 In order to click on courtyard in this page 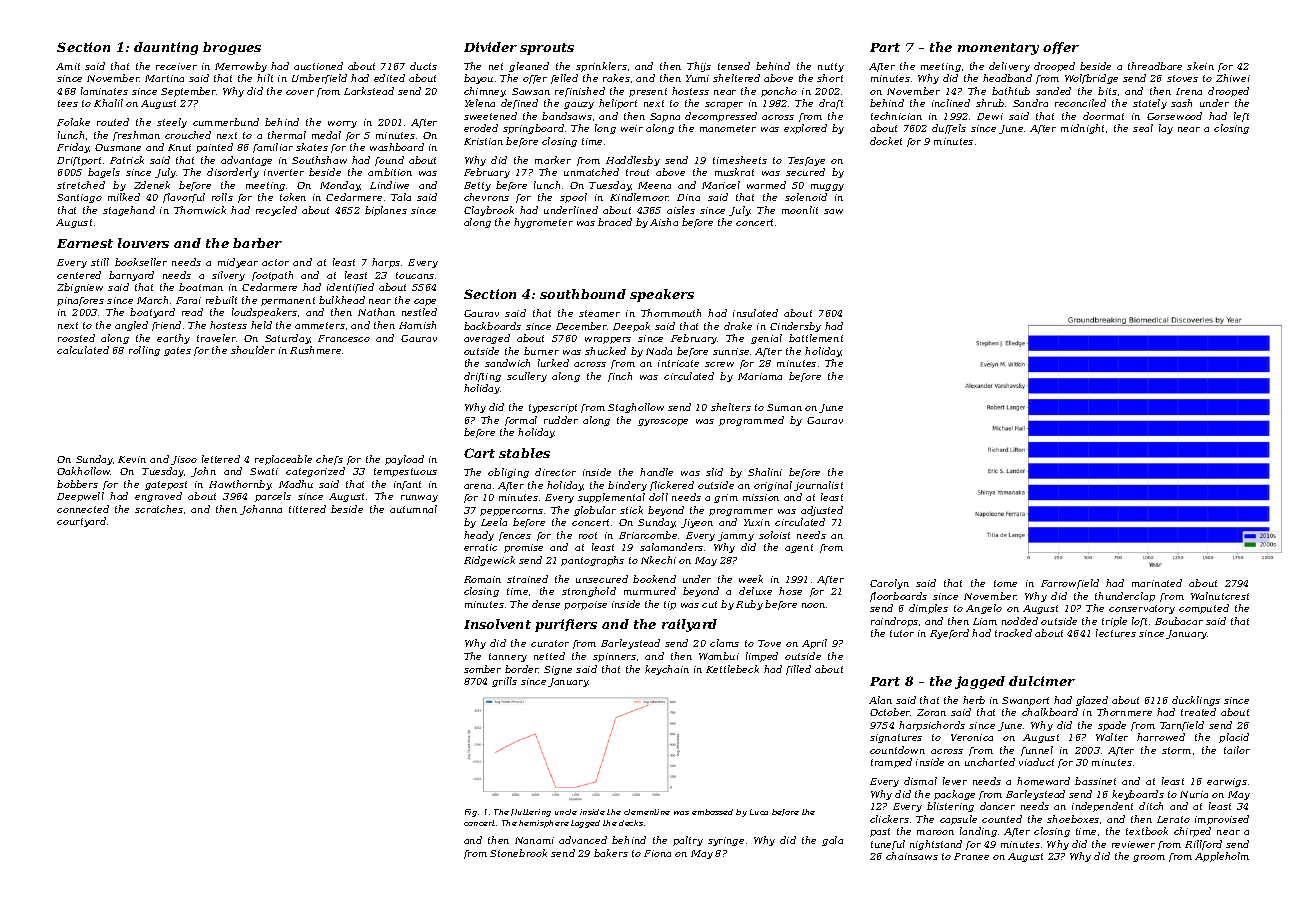, I will do `click(81, 522)`.
